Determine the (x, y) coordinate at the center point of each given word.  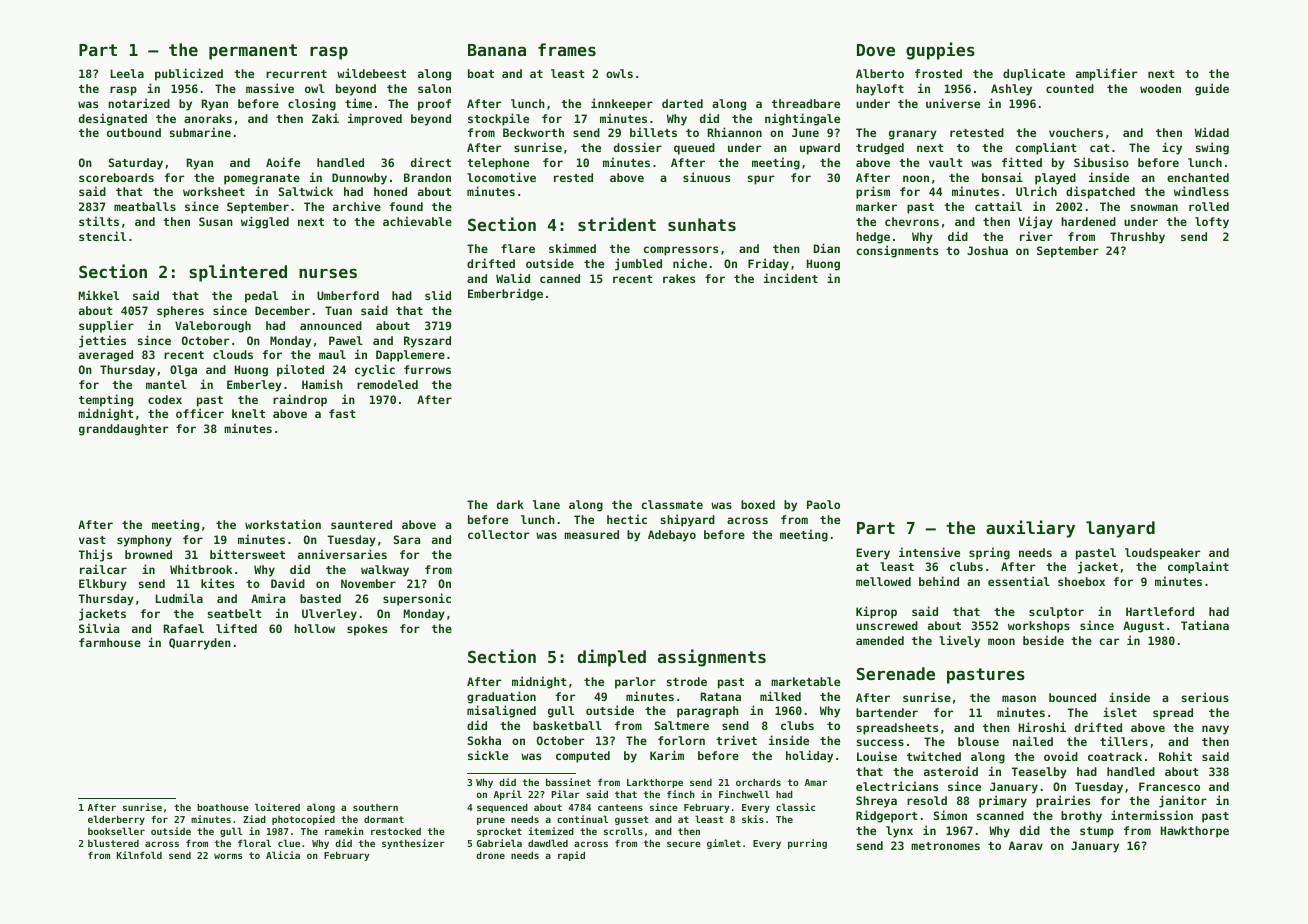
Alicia (283, 855)
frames (567, 49)
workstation (283, 524)
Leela (127, 73)
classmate (672, 504)
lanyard (1120, 529)
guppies (940, 51)
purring (807, 844)
